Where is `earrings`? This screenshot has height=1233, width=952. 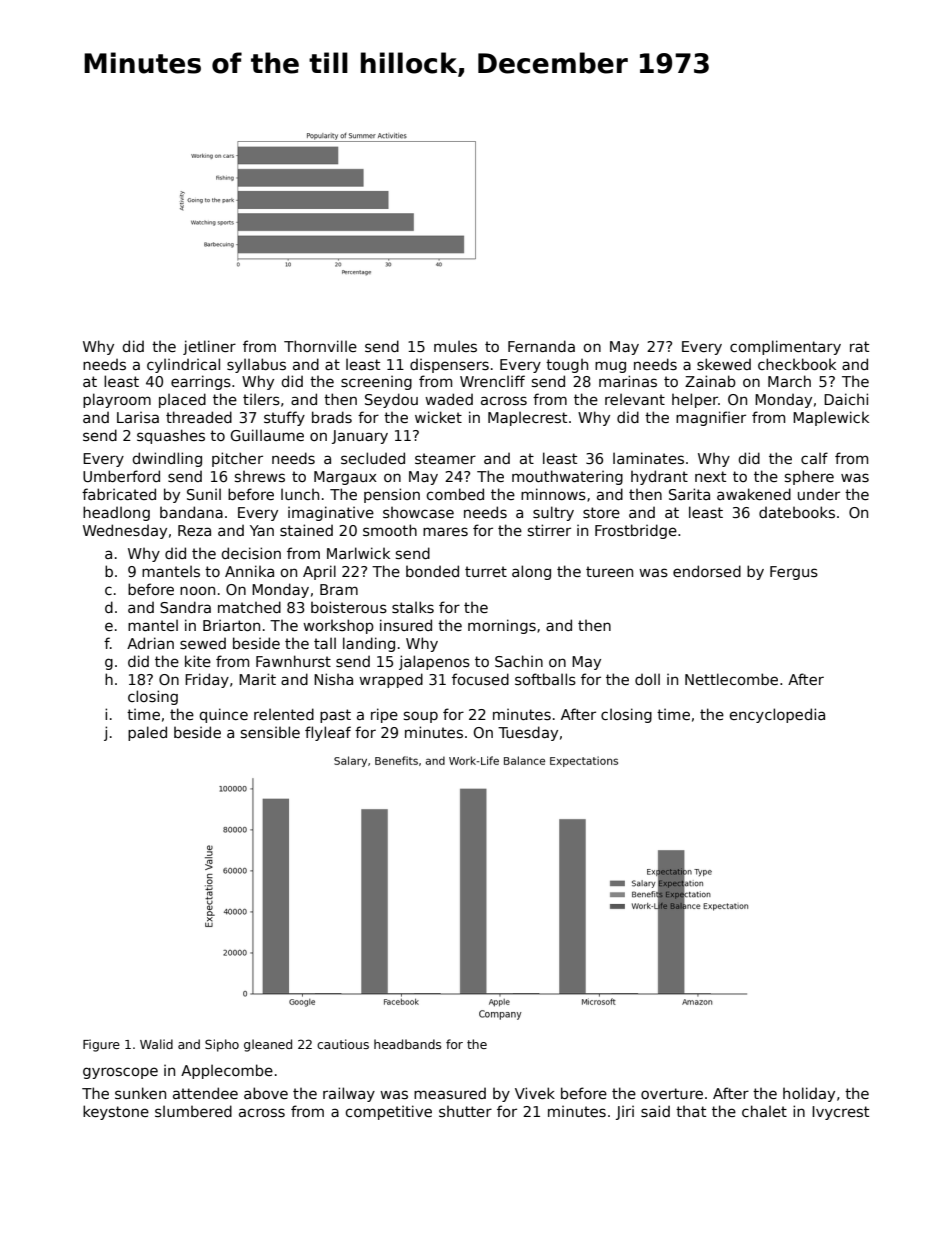
earrings is located at coordinates (201, 382).
